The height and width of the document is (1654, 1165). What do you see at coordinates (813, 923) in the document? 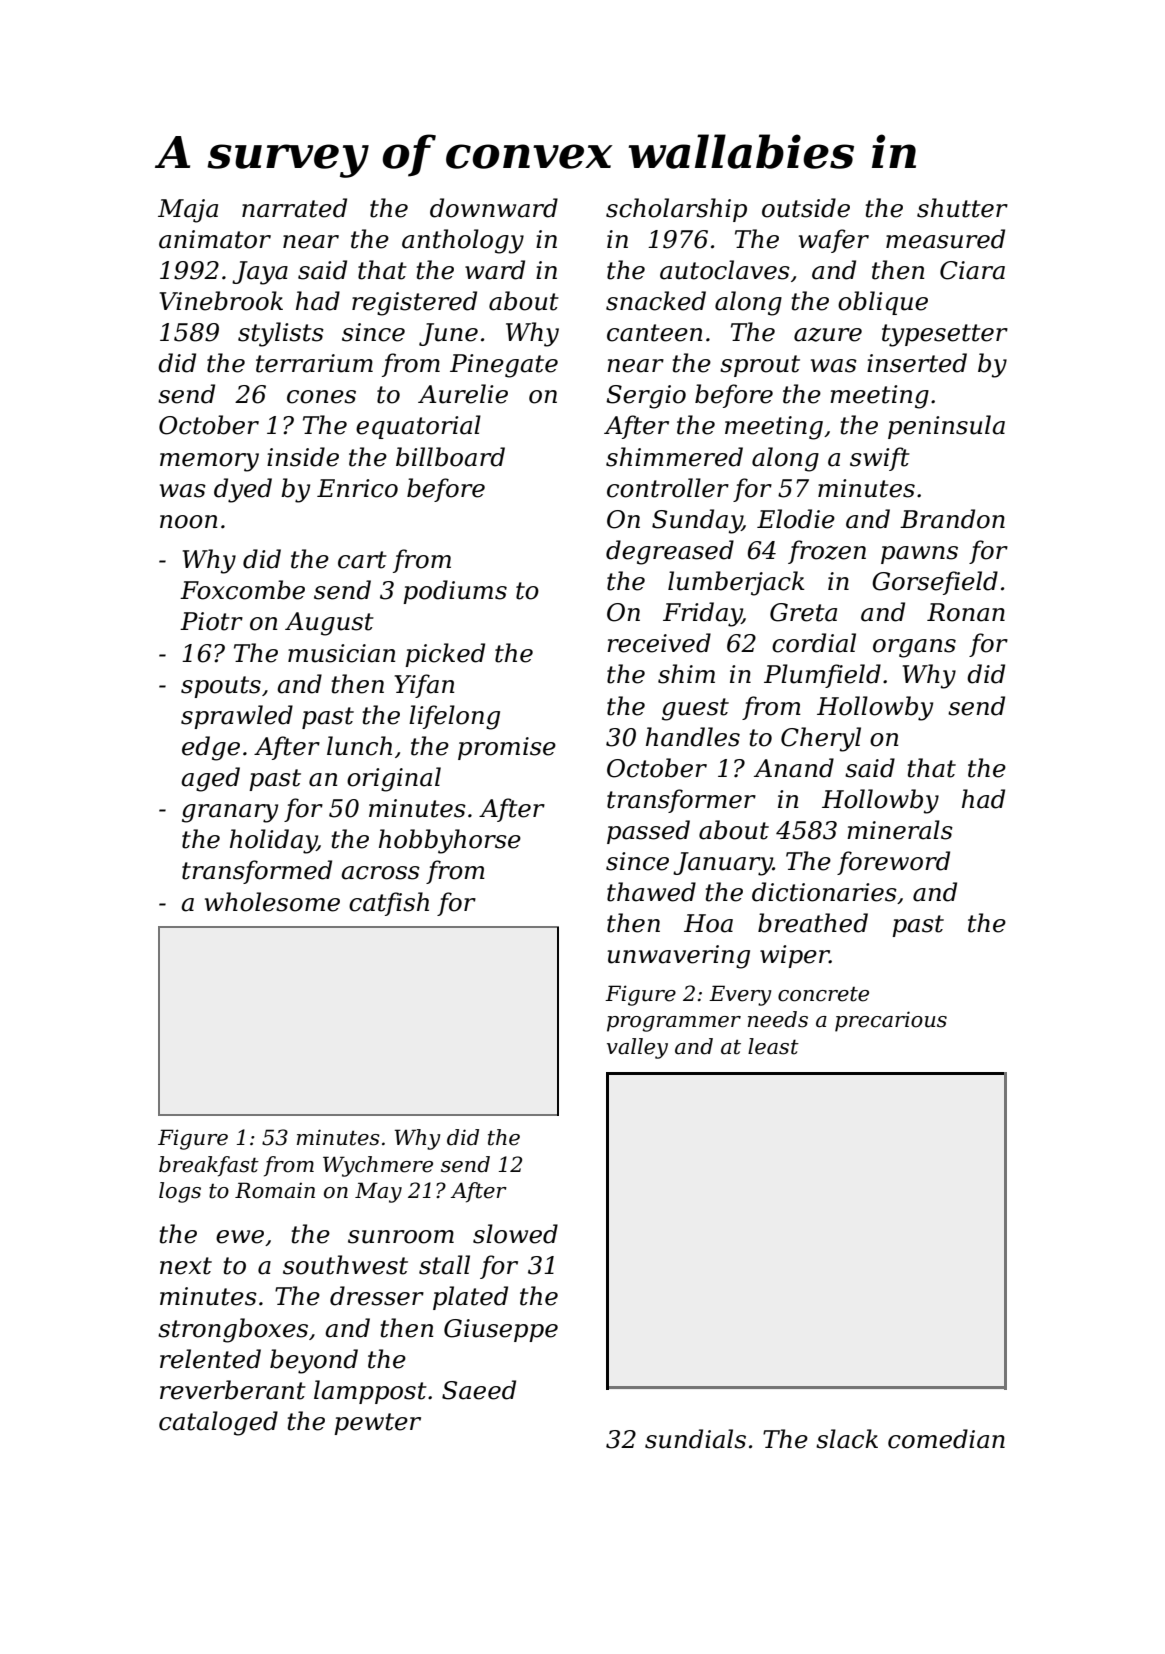
I see `breathed` at bounding box center [813, 923].
